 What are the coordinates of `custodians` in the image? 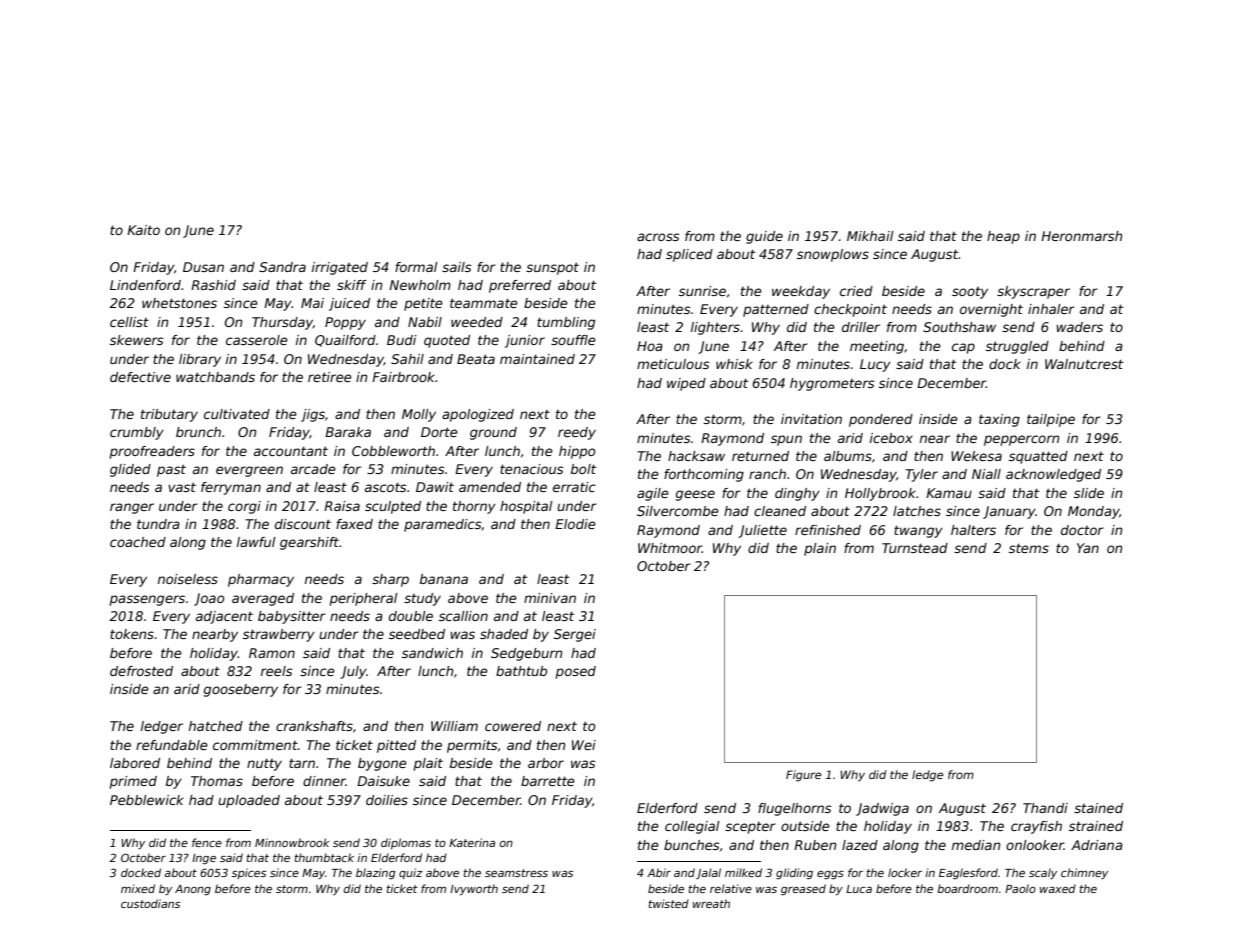 It's located at (150, 903).
